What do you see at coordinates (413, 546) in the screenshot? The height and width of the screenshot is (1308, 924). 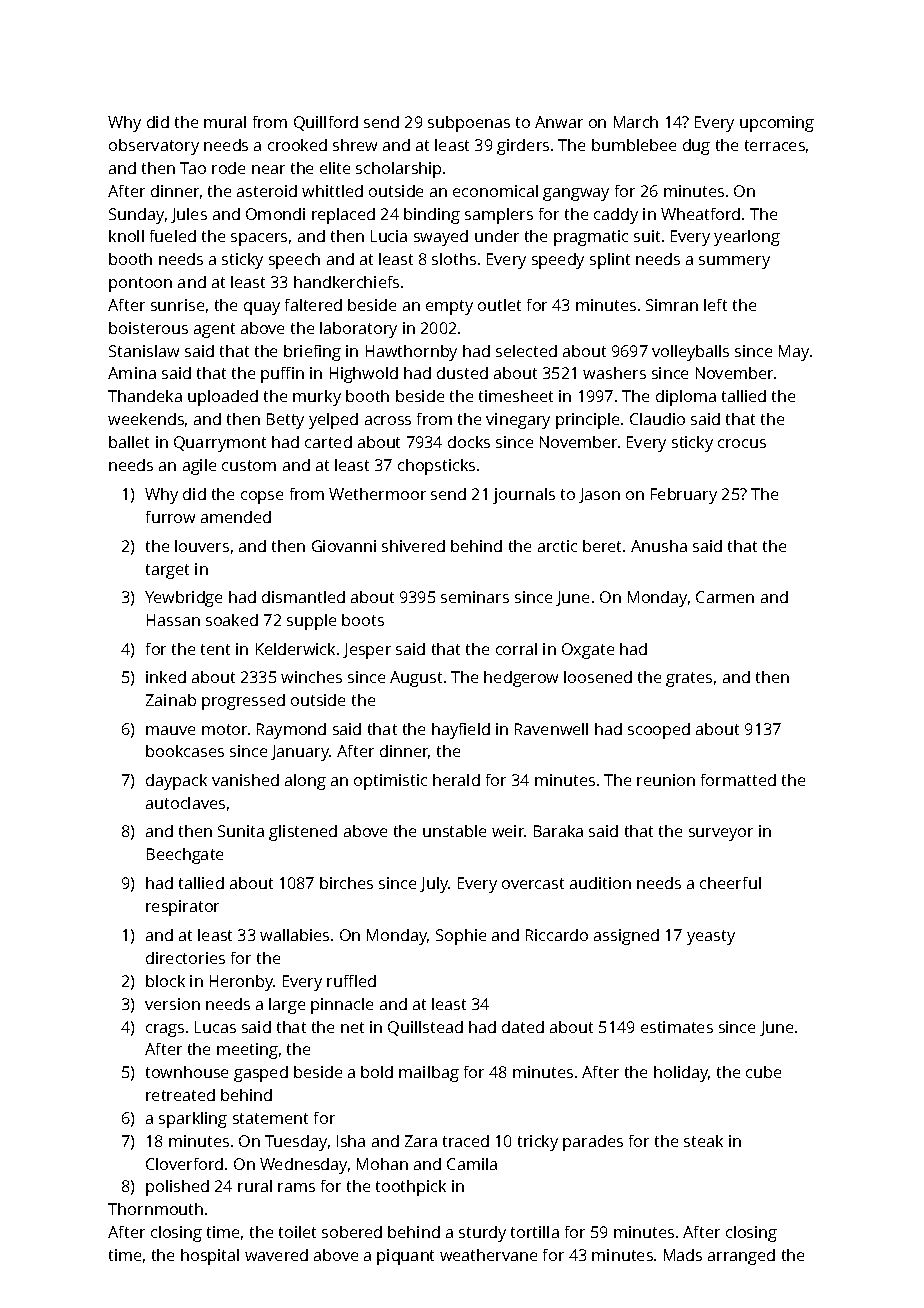 I see `shivered` at bounding box center [413, 546].
